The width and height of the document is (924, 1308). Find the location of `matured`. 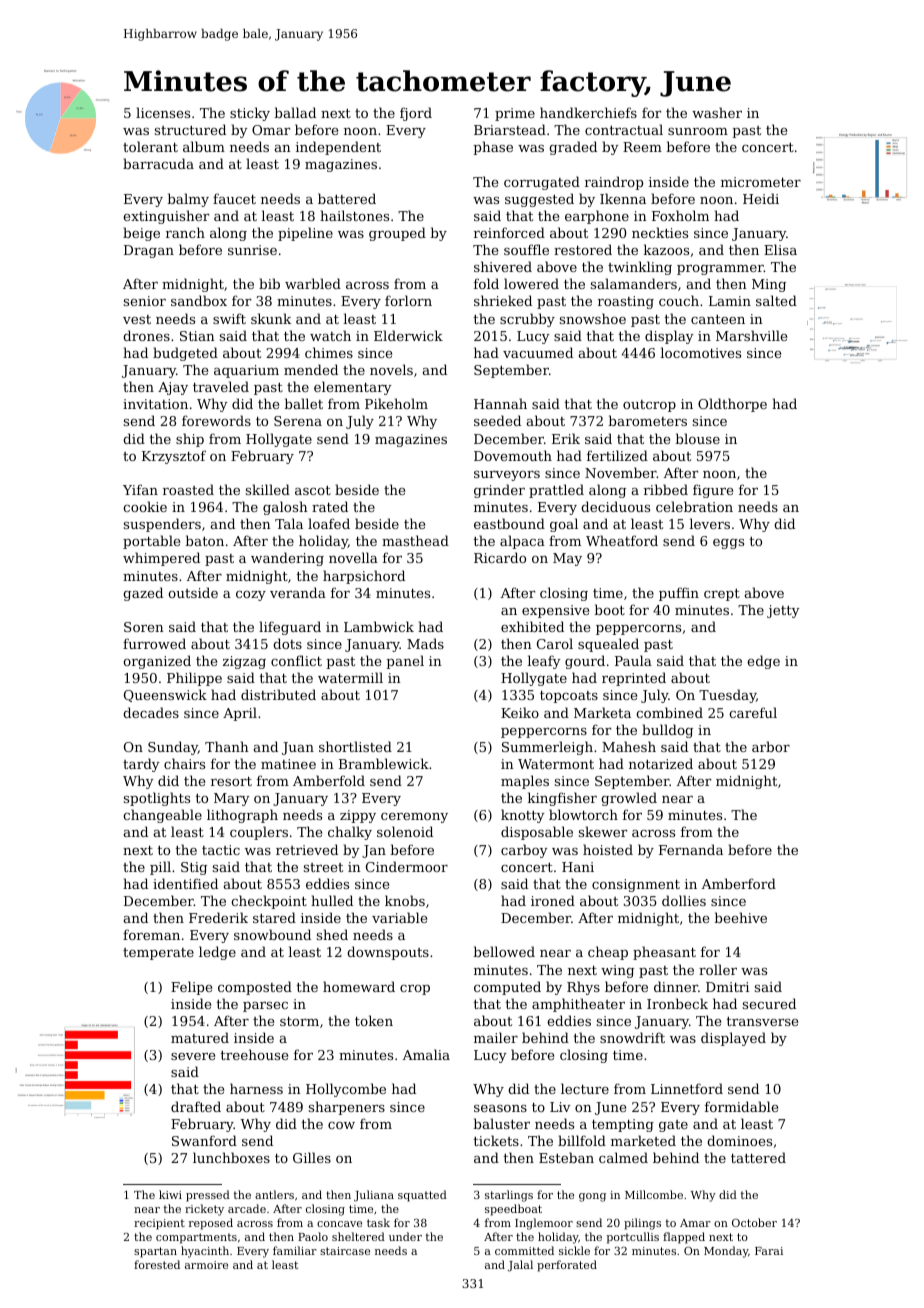

matured is located at coordinates (200, 1037).
